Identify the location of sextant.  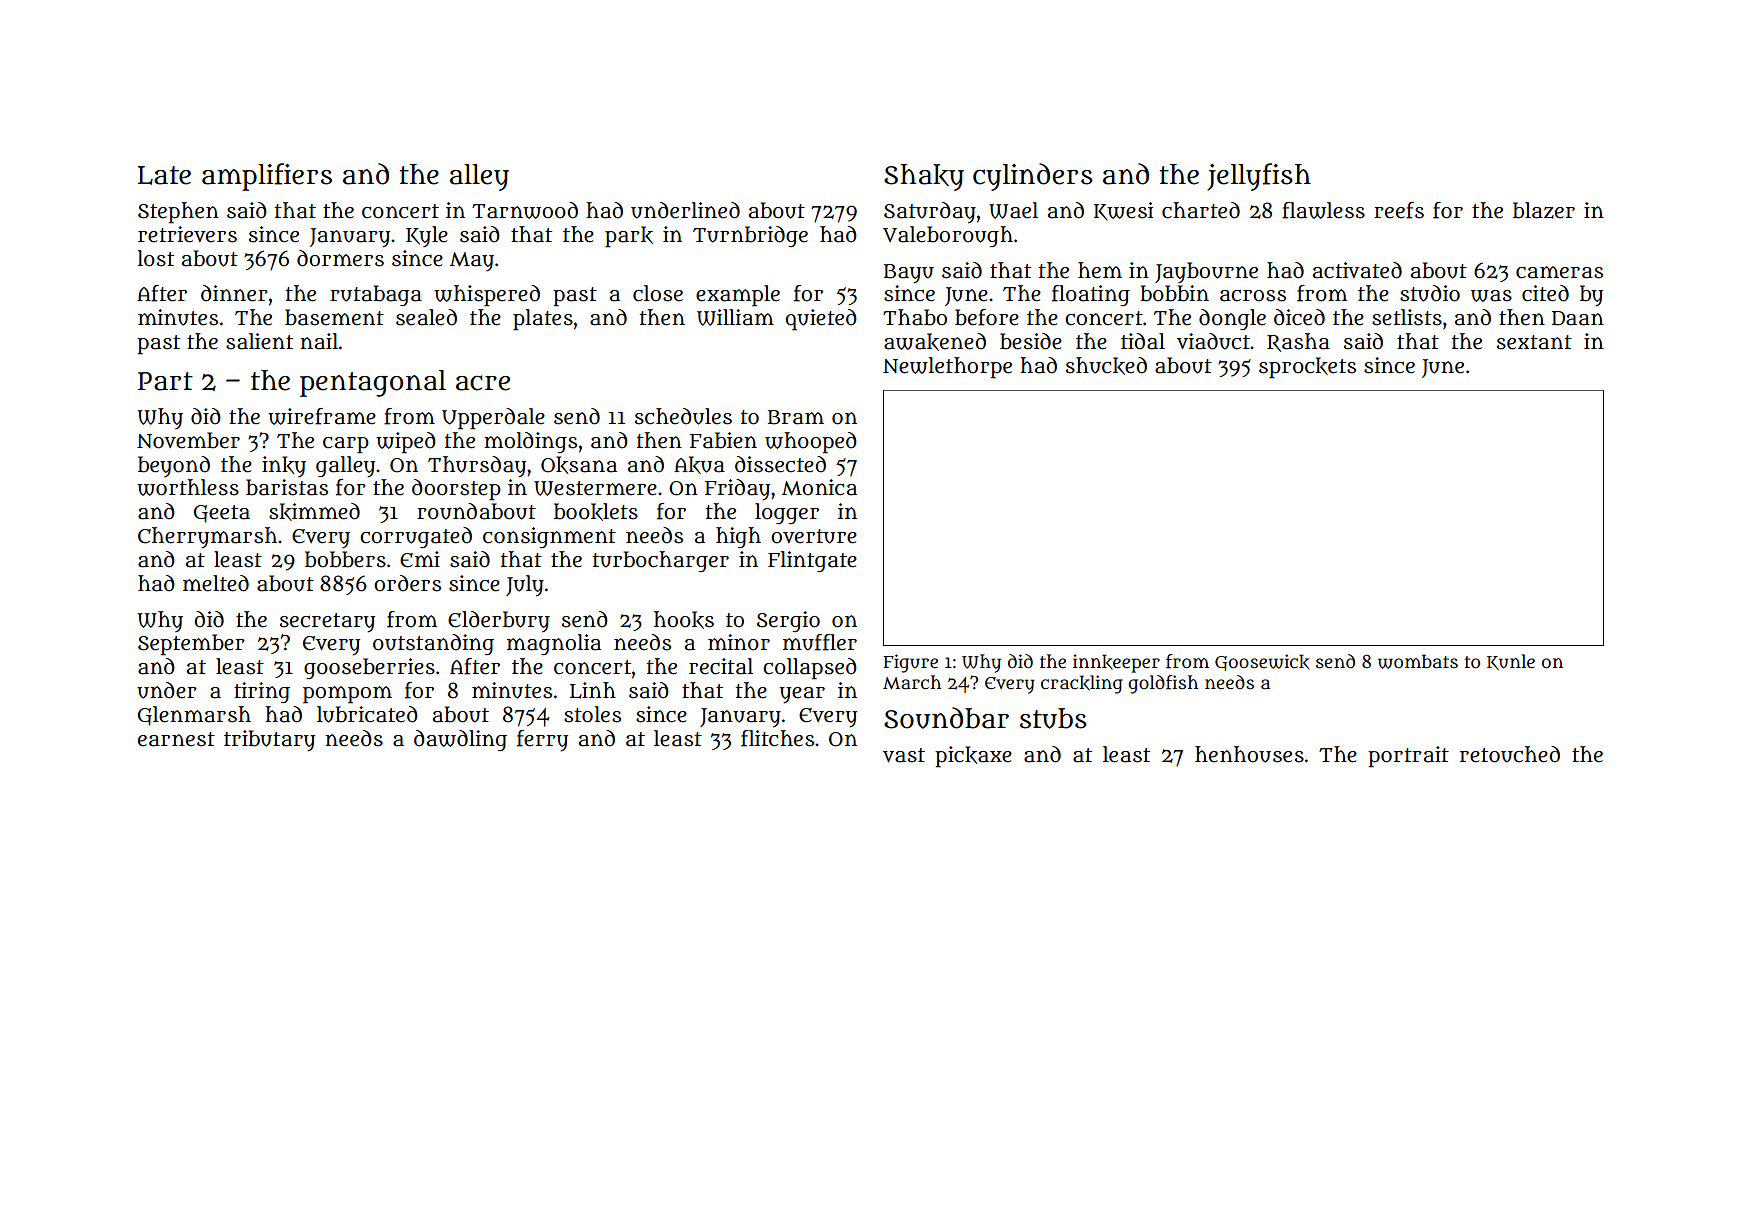
(1534, 342).
